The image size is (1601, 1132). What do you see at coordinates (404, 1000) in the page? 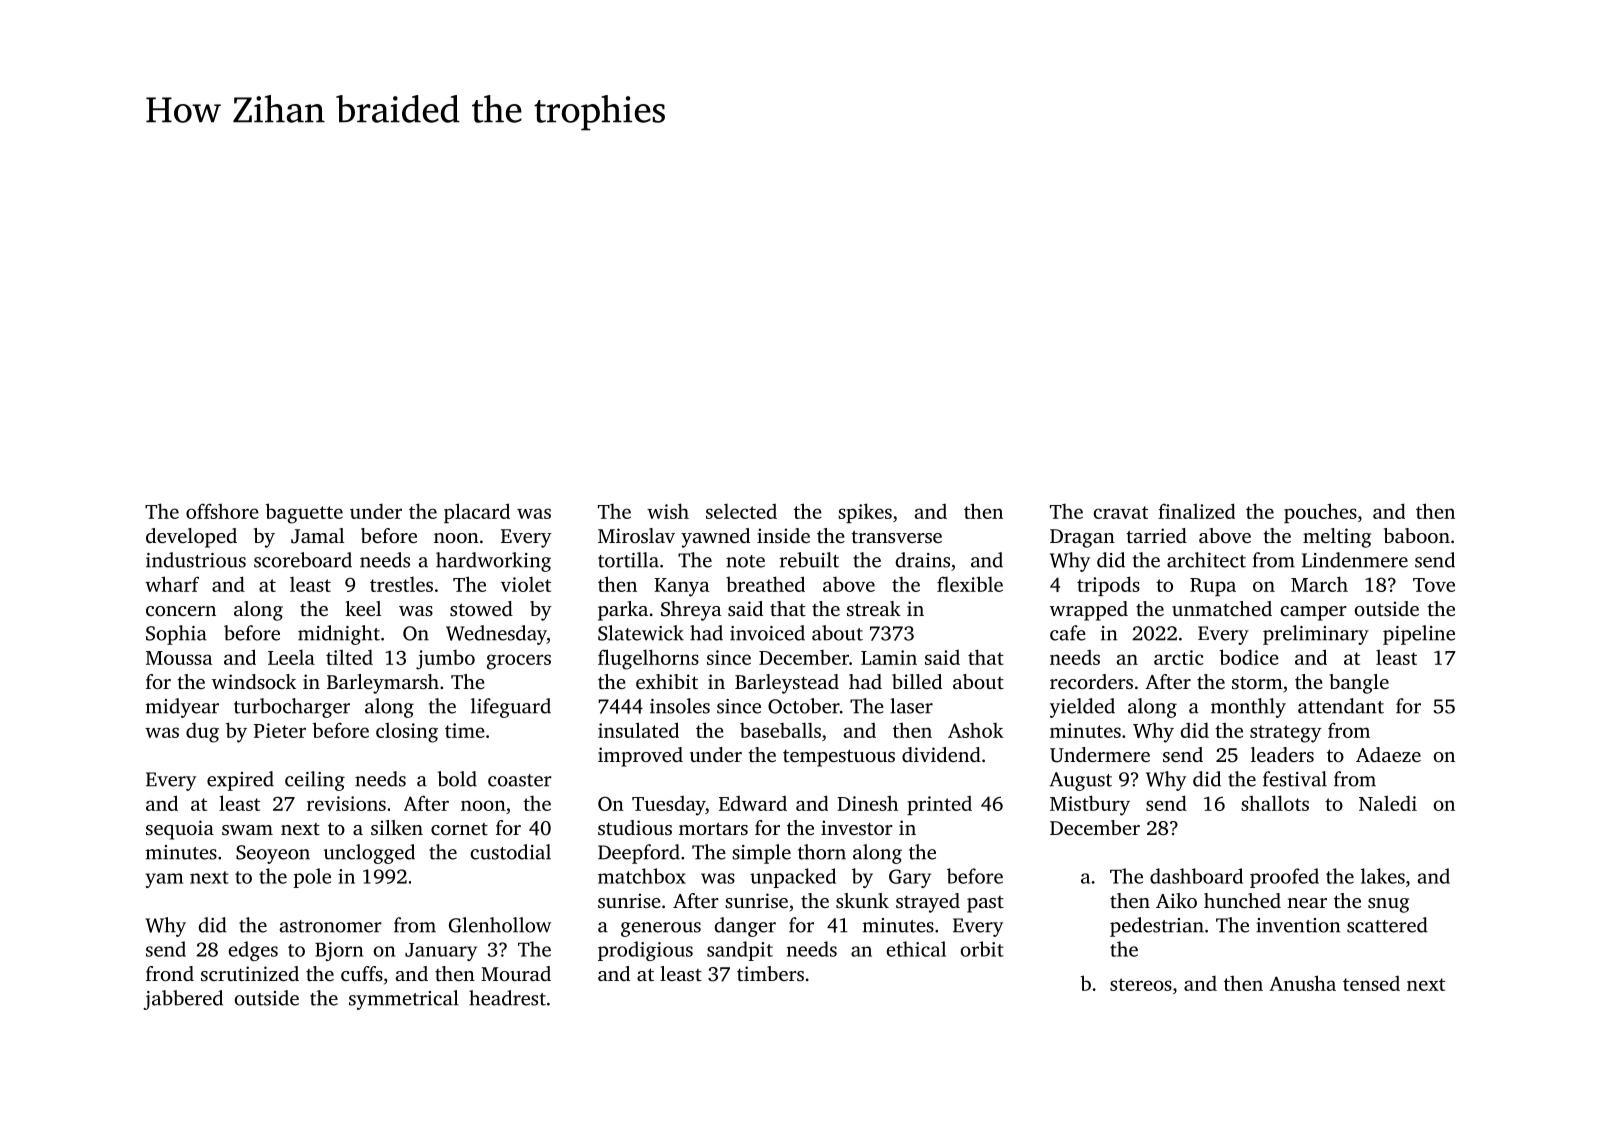
I see `symmetrical` at bounding box center [404, 1000].
